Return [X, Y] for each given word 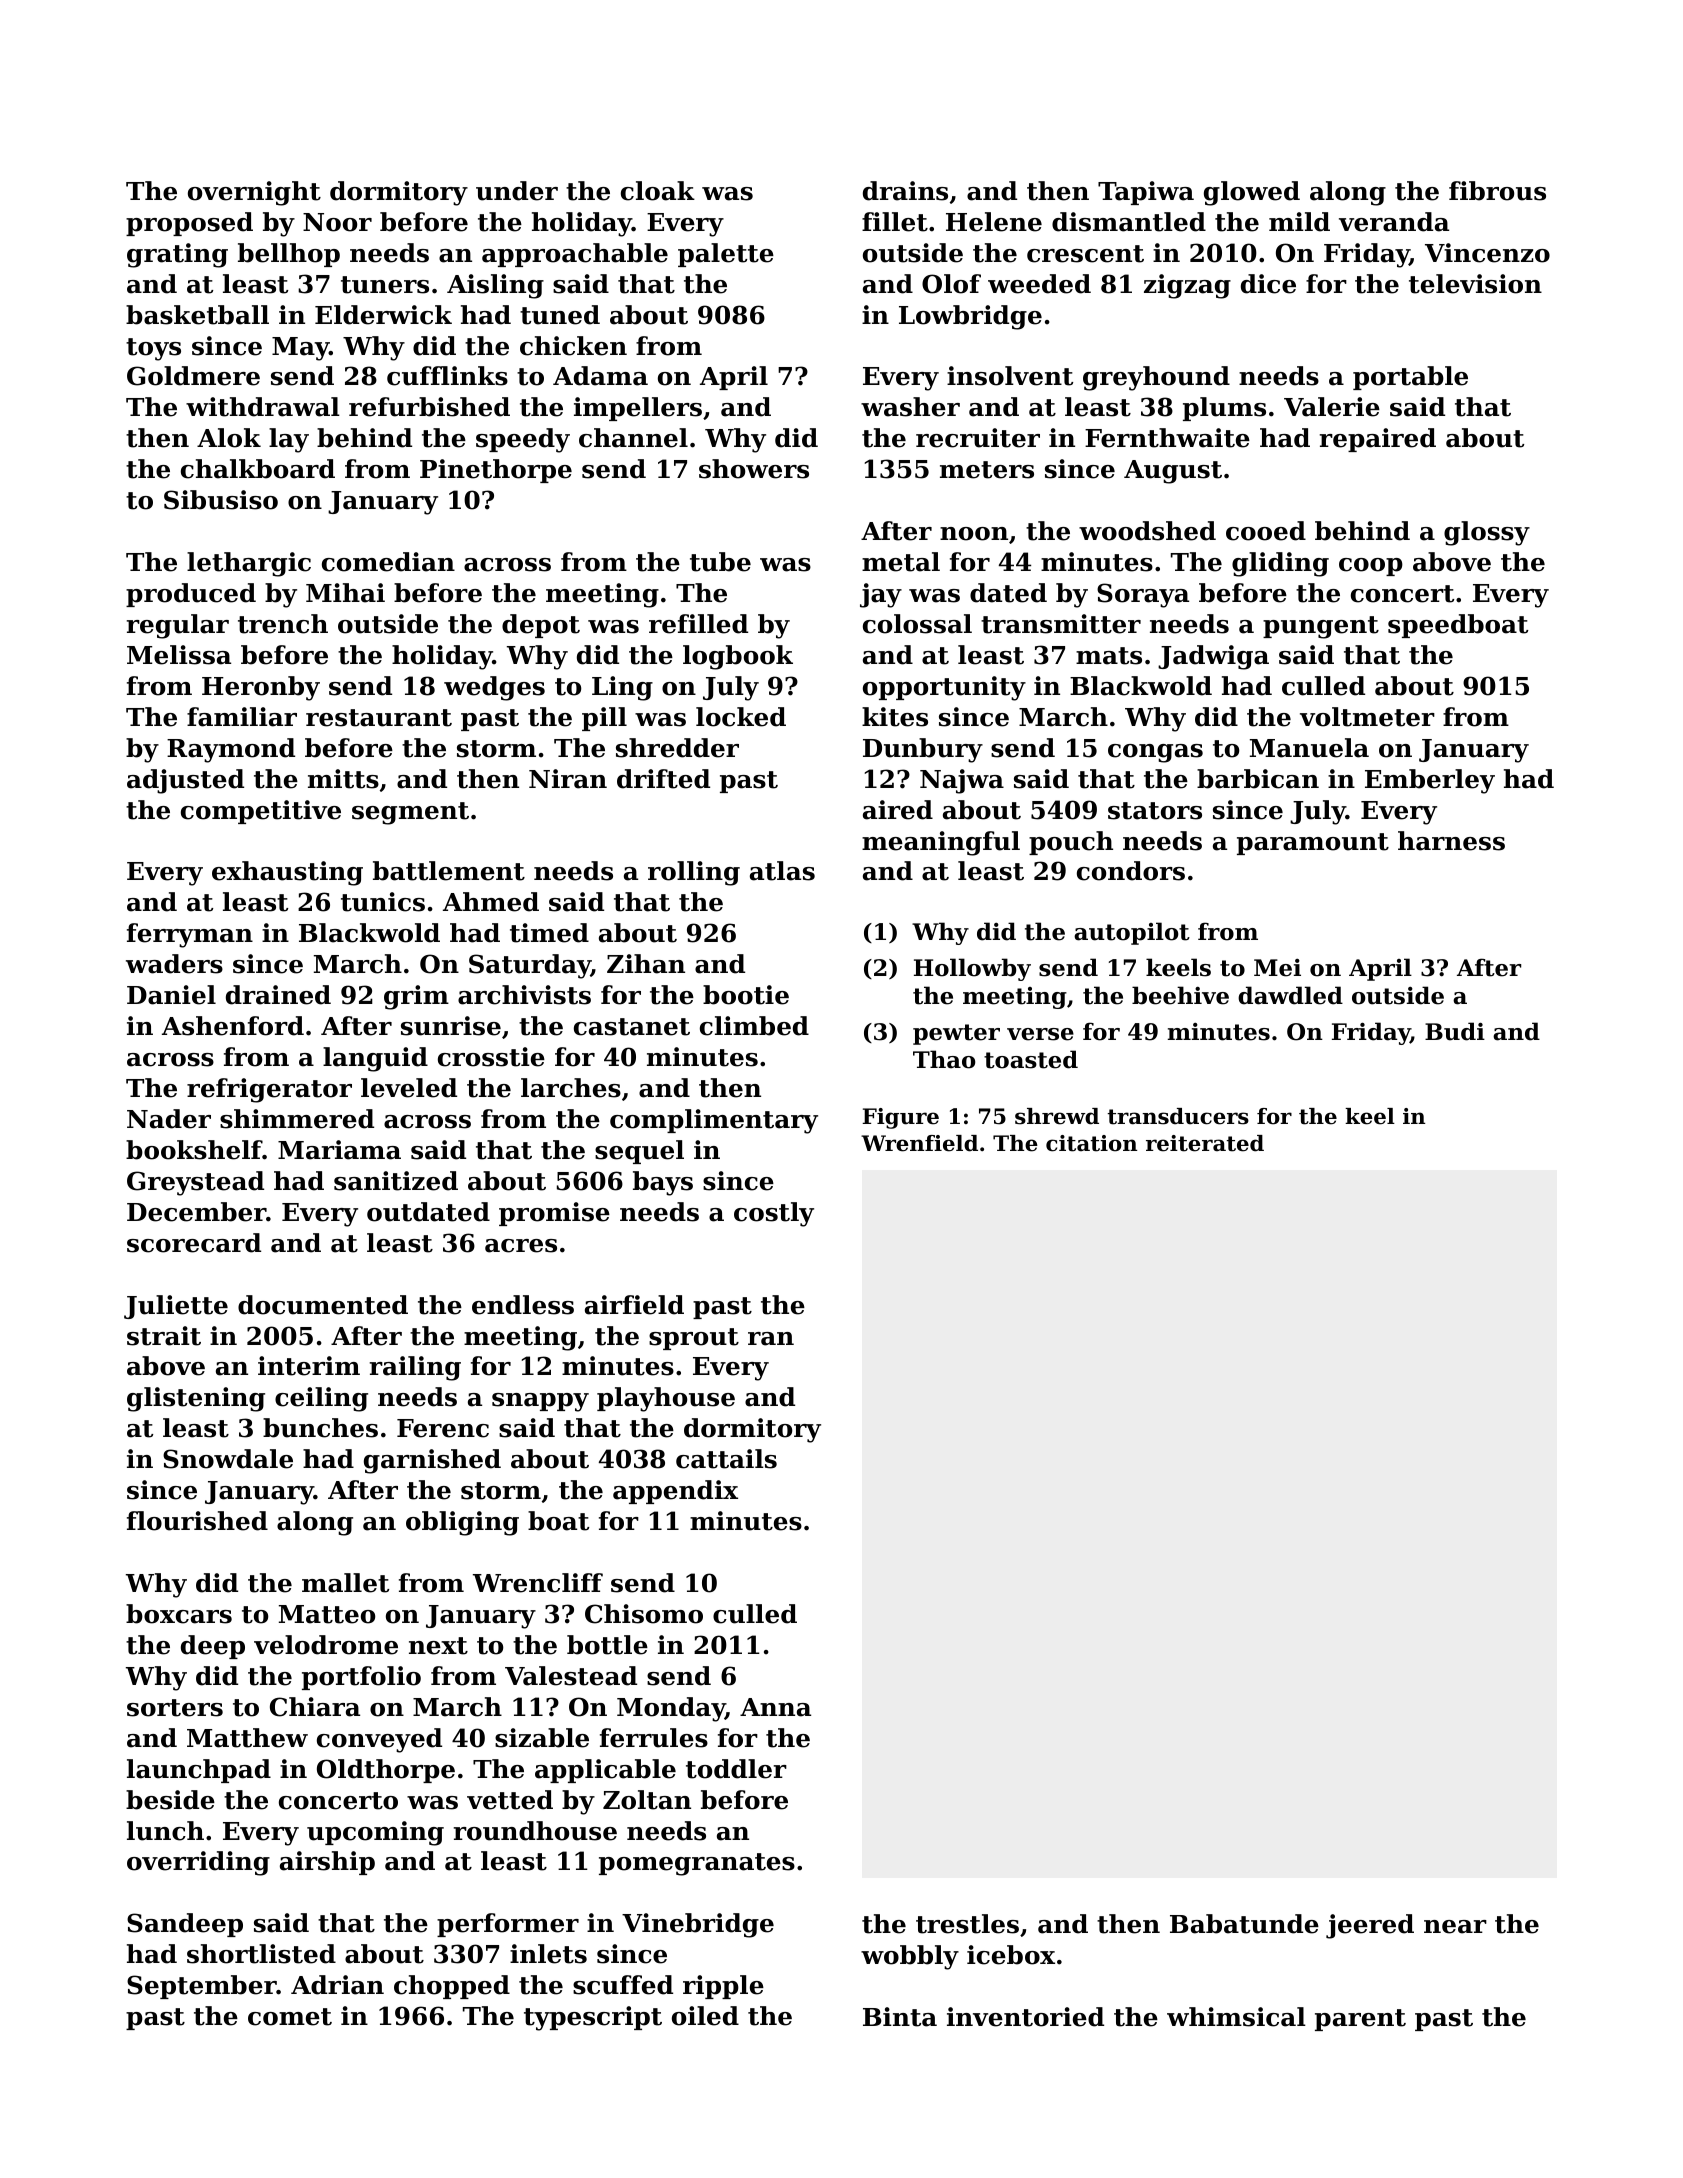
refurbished [429, 407]
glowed [1252, 193]
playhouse [666, 1399]
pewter [956, 1034]
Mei [1277, 968]
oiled [705, 2016]
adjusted [185, 781]
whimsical [1236, 2017]
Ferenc [443, 1428]
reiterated [1205, 1143]
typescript [593, 2018]
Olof [951, 284]
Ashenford [233, 1026]
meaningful [941, 843]
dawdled [1290, 995]
